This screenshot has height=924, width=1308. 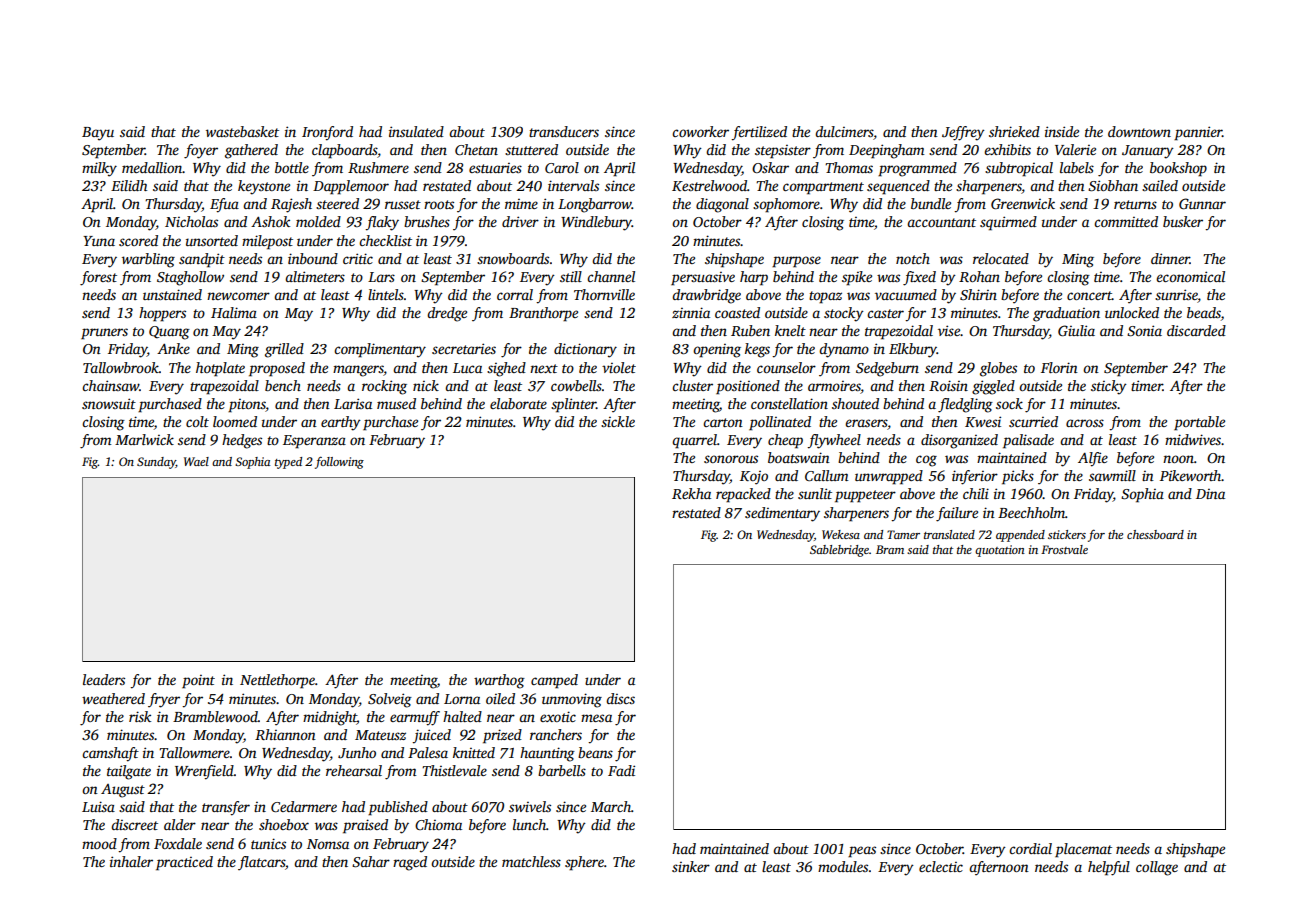 What do you see at coordinates (1193, 439) in the screenshot?
I see `midwives` at bounding box center [1193, 439].
